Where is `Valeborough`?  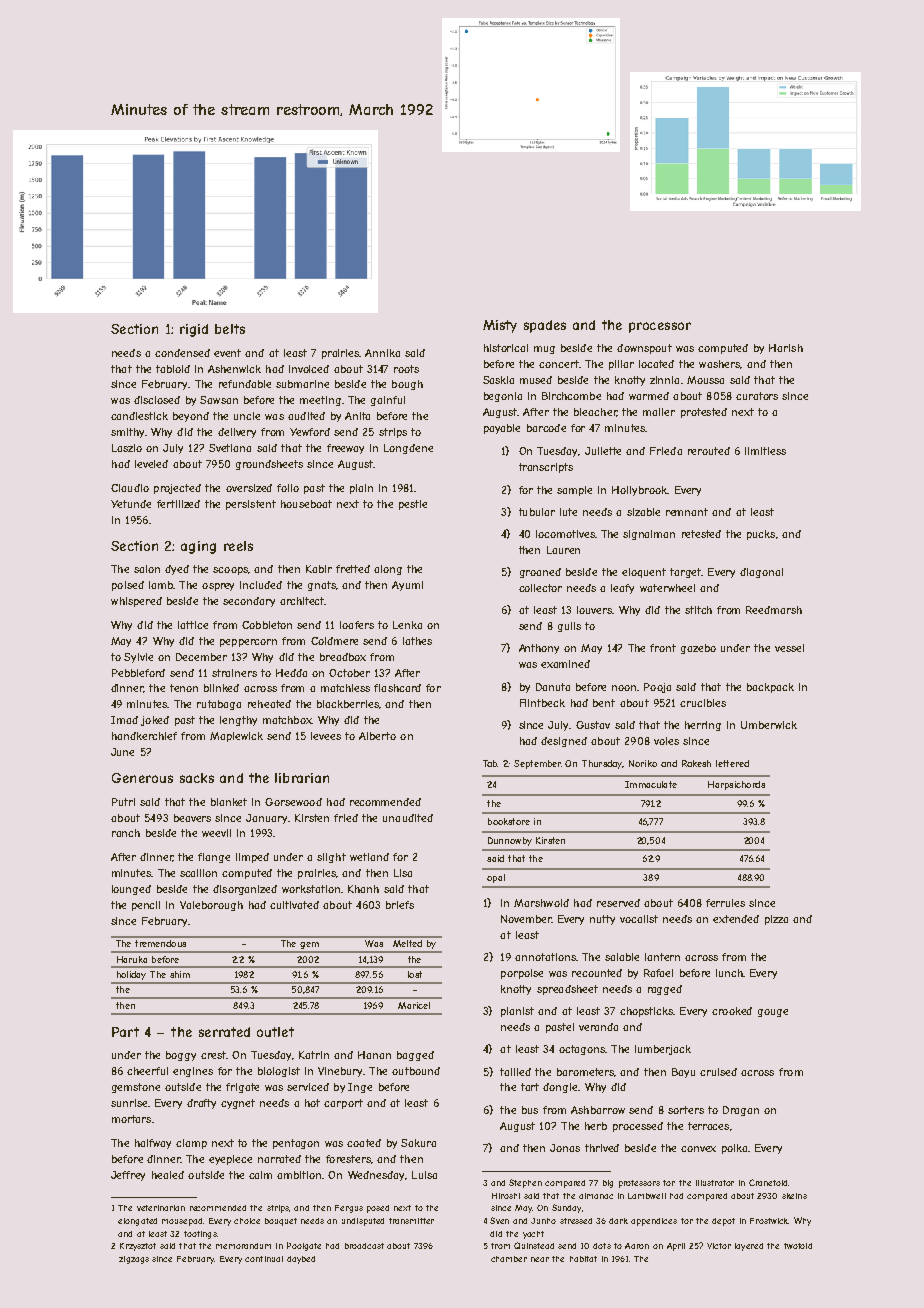 Valeborough is located at coordinates (211, 906).
